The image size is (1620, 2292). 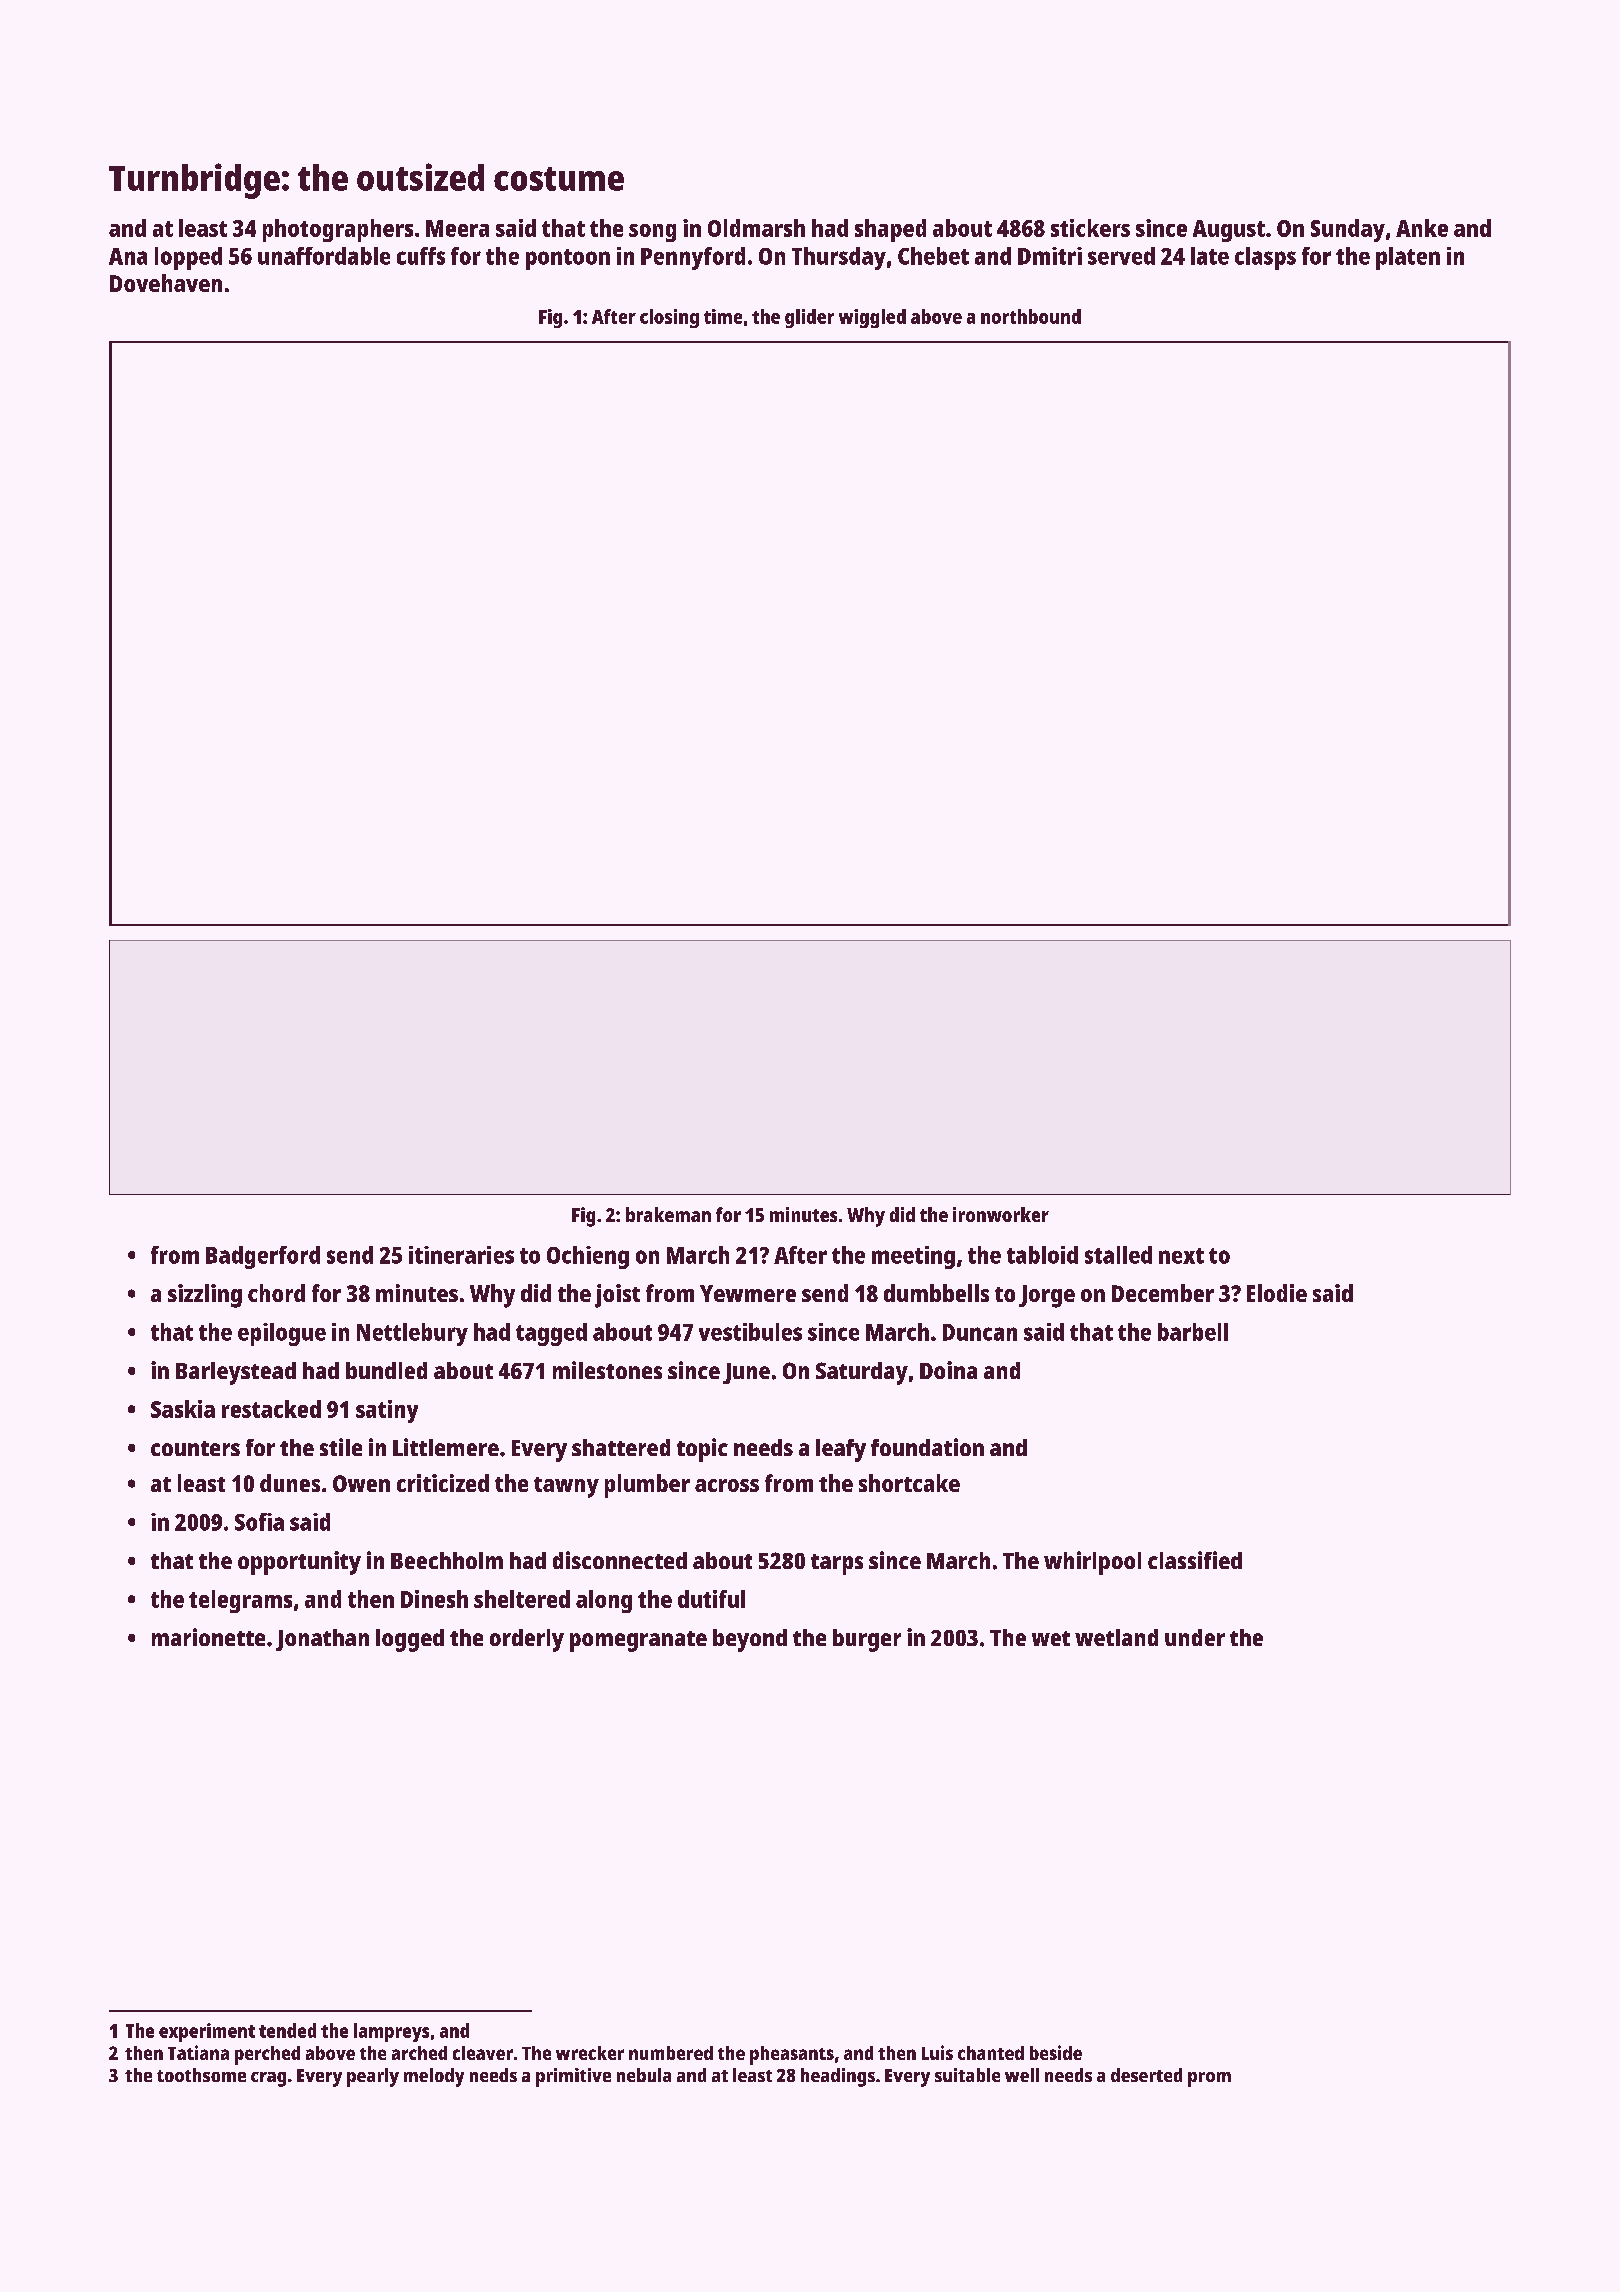 What do you see at coordinates (205, 1296) in the screenshot?
I see `sizzling` at bounding box center [205, 1296].
